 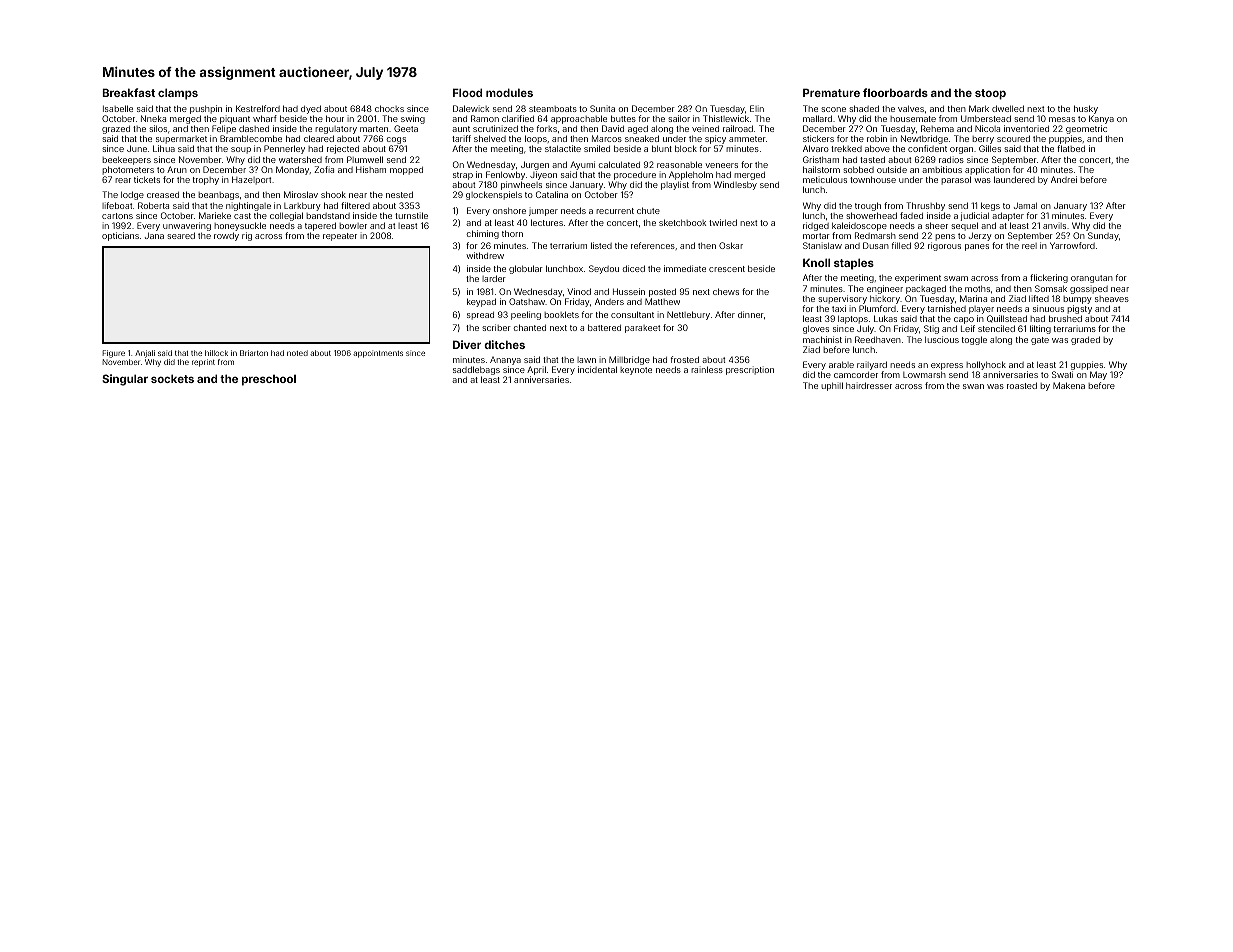 I want to click on Felipe, so click(x=224, y=129).
